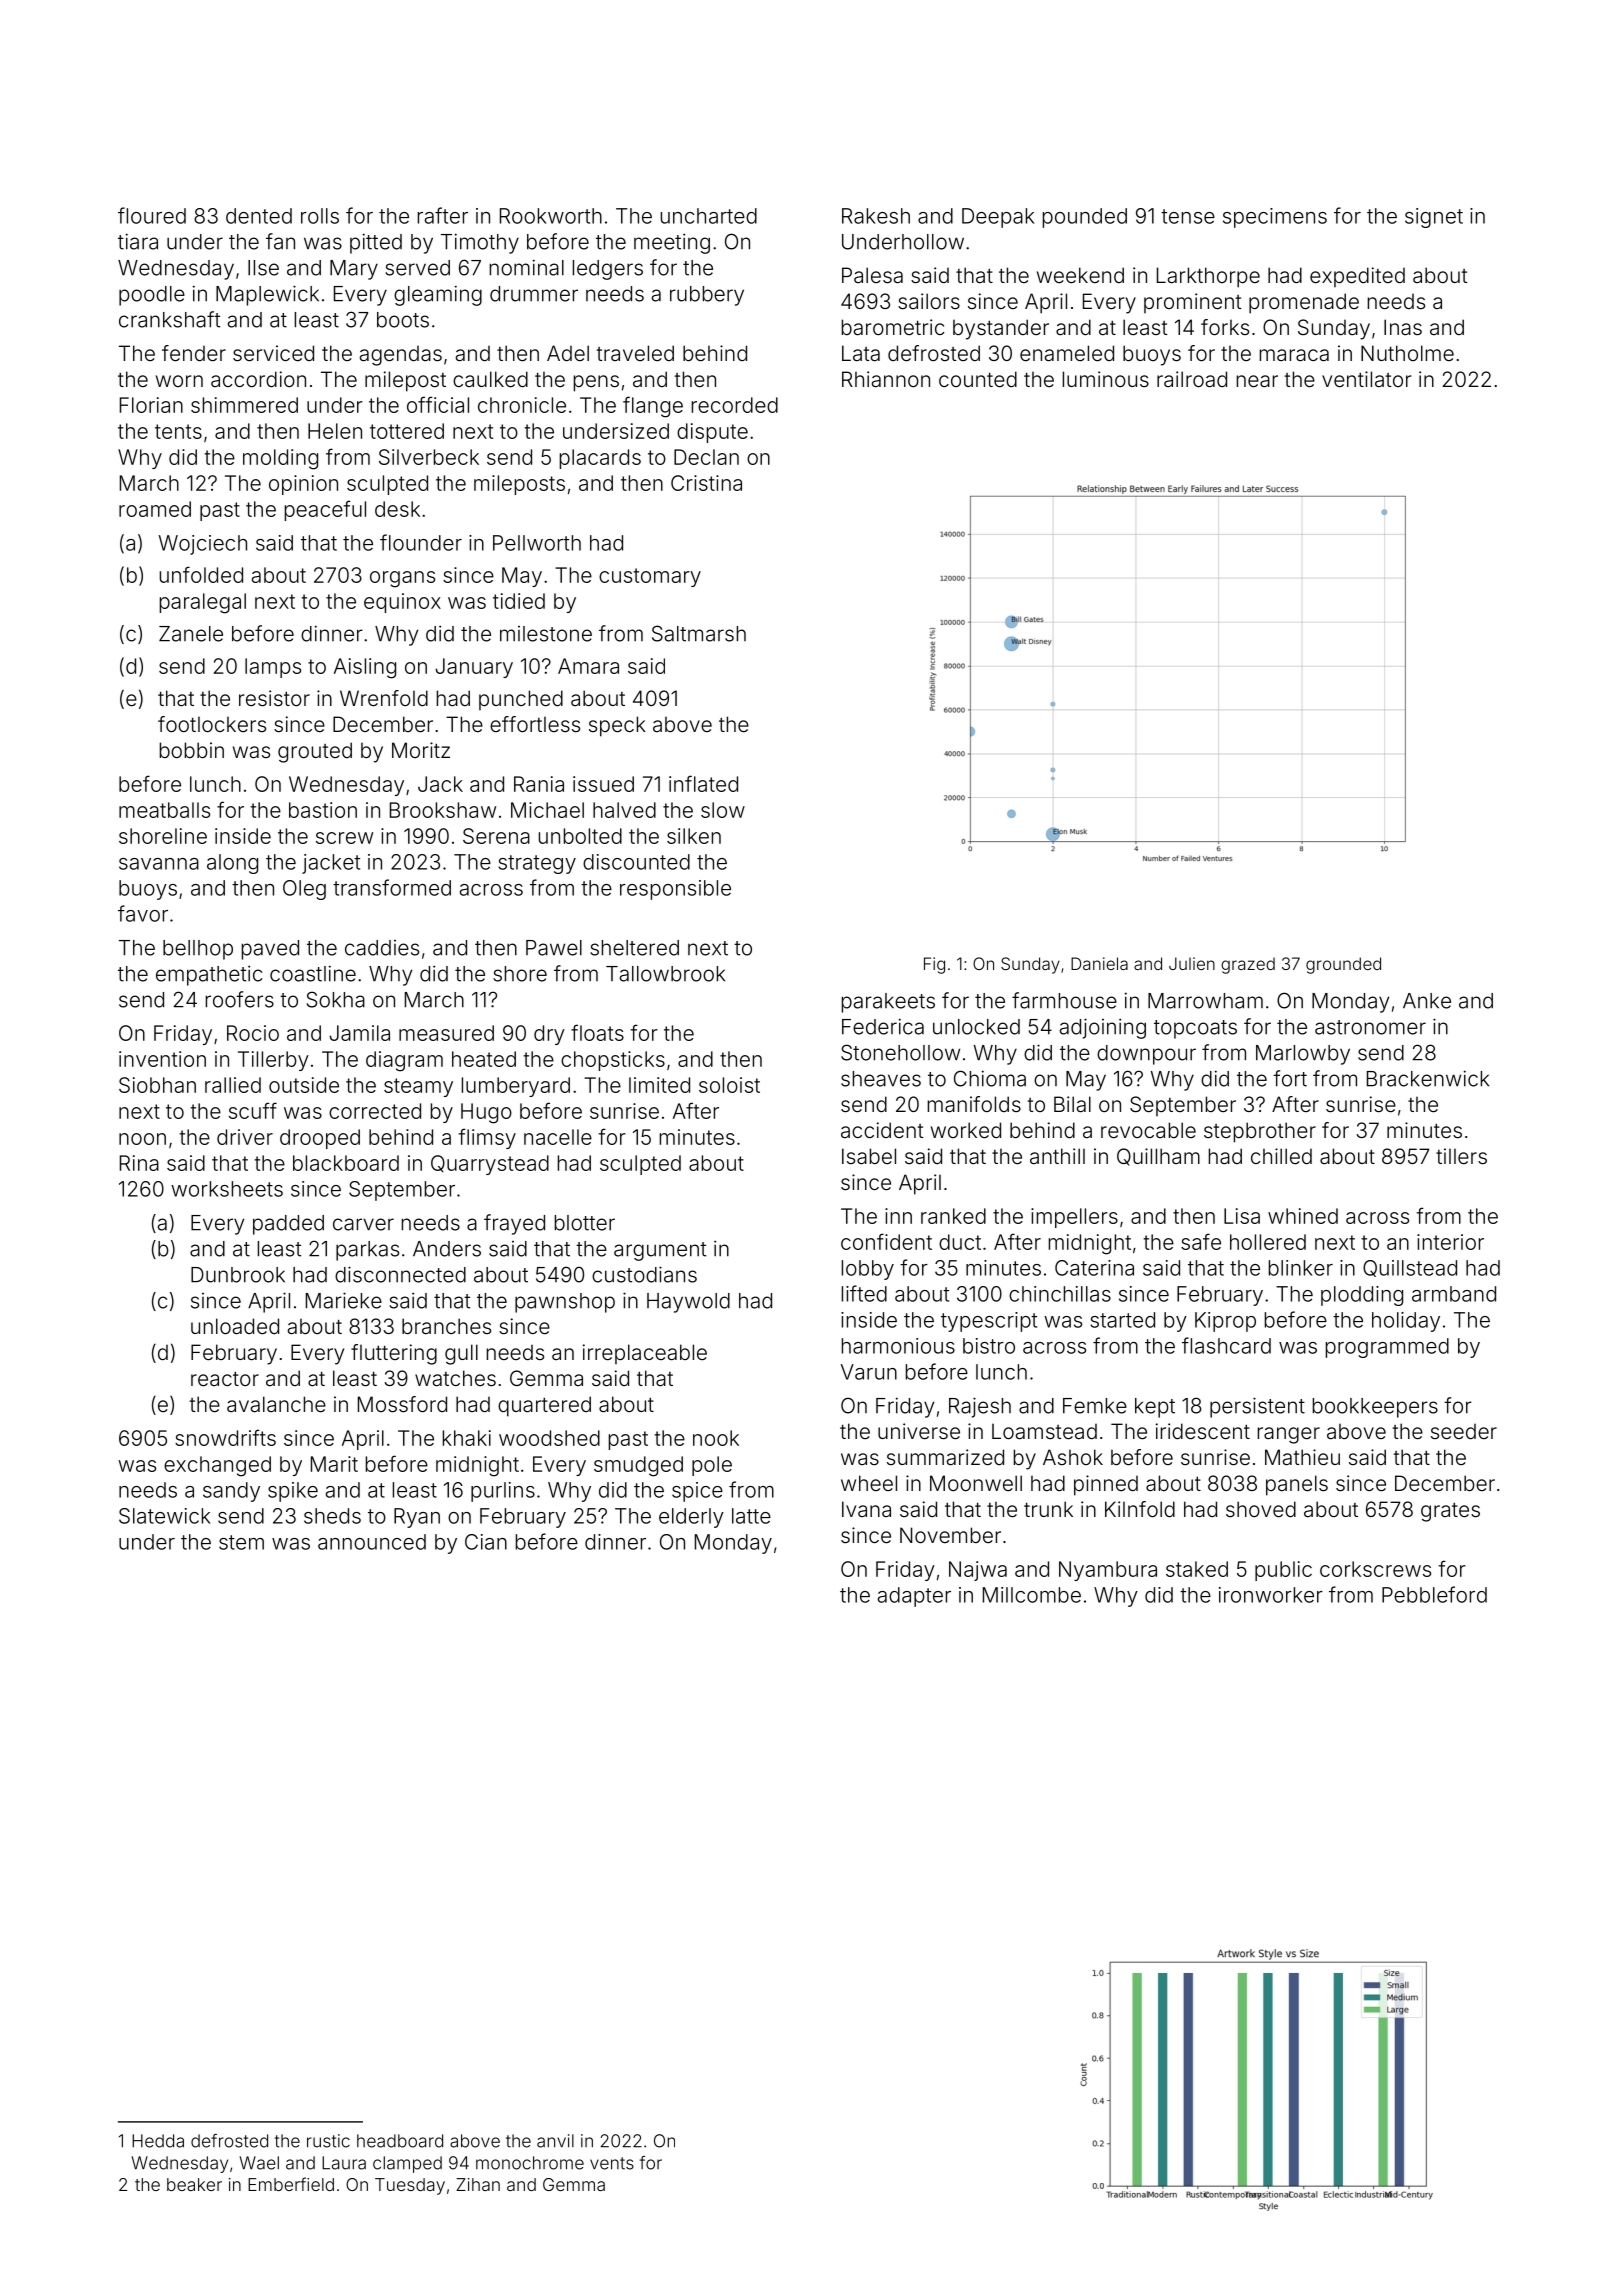  I want to click on signet, so click(1434, 218).
